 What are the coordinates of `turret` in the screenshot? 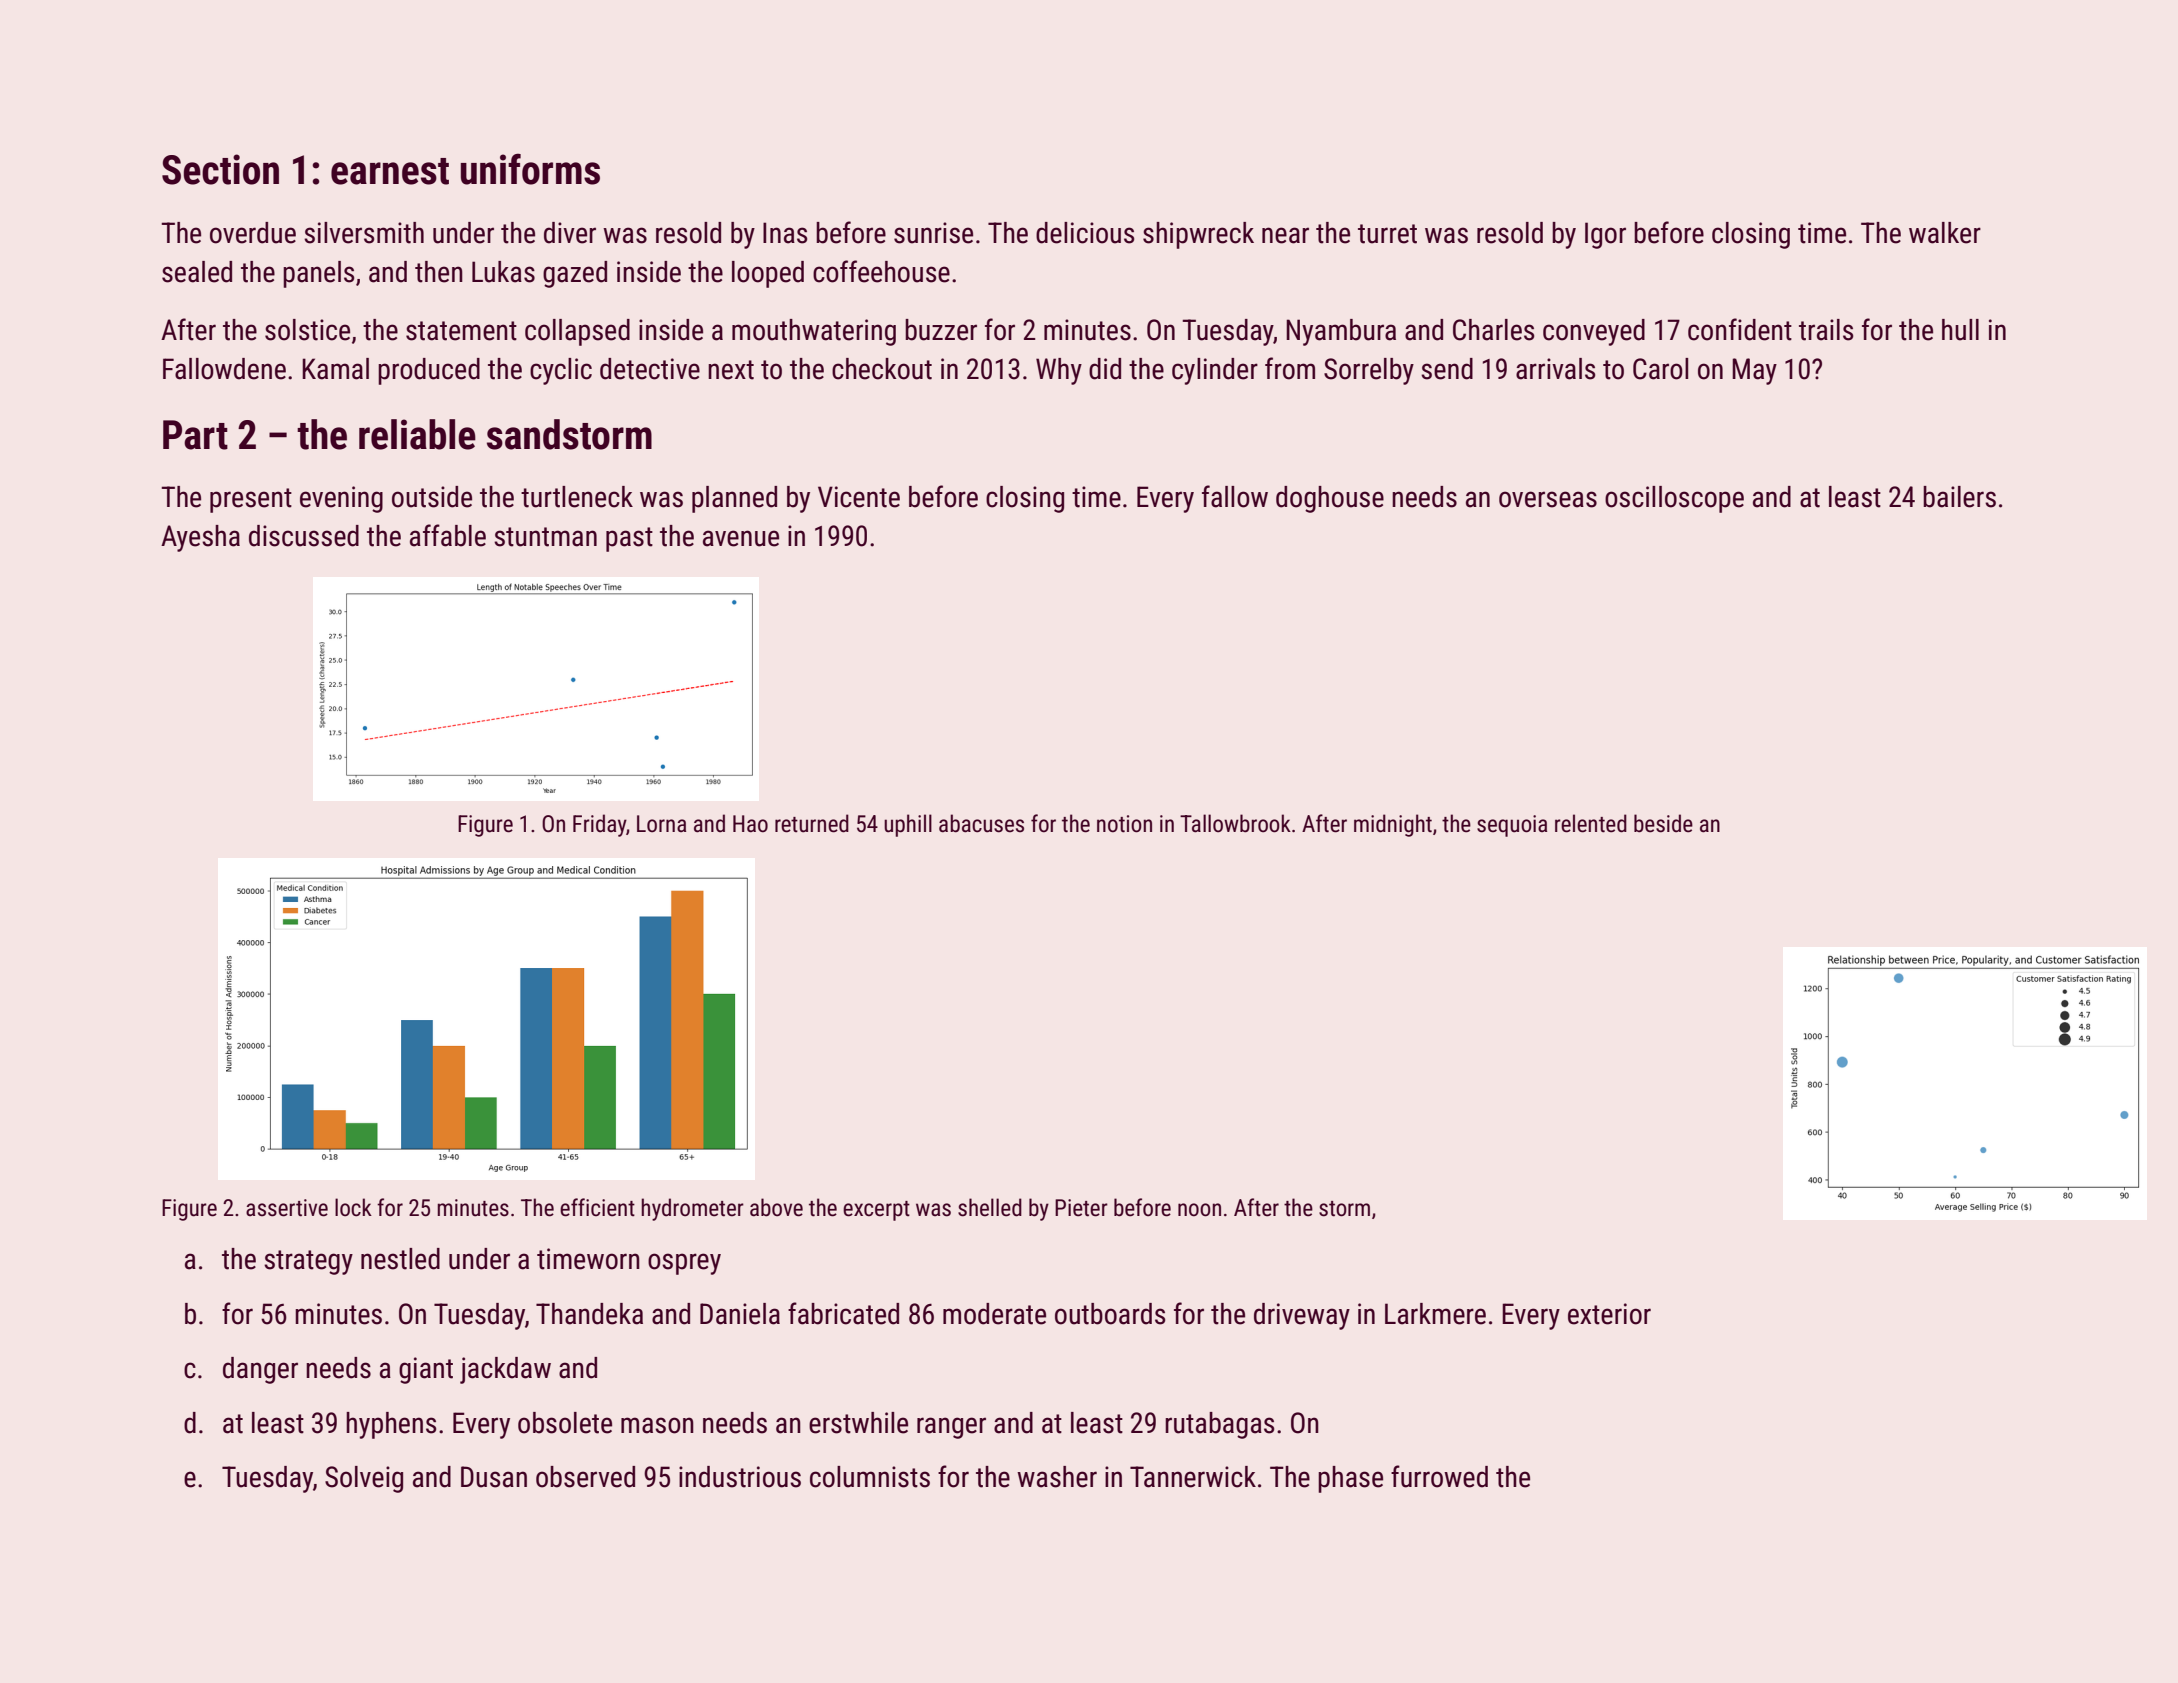 It's located at (1387, 234).
